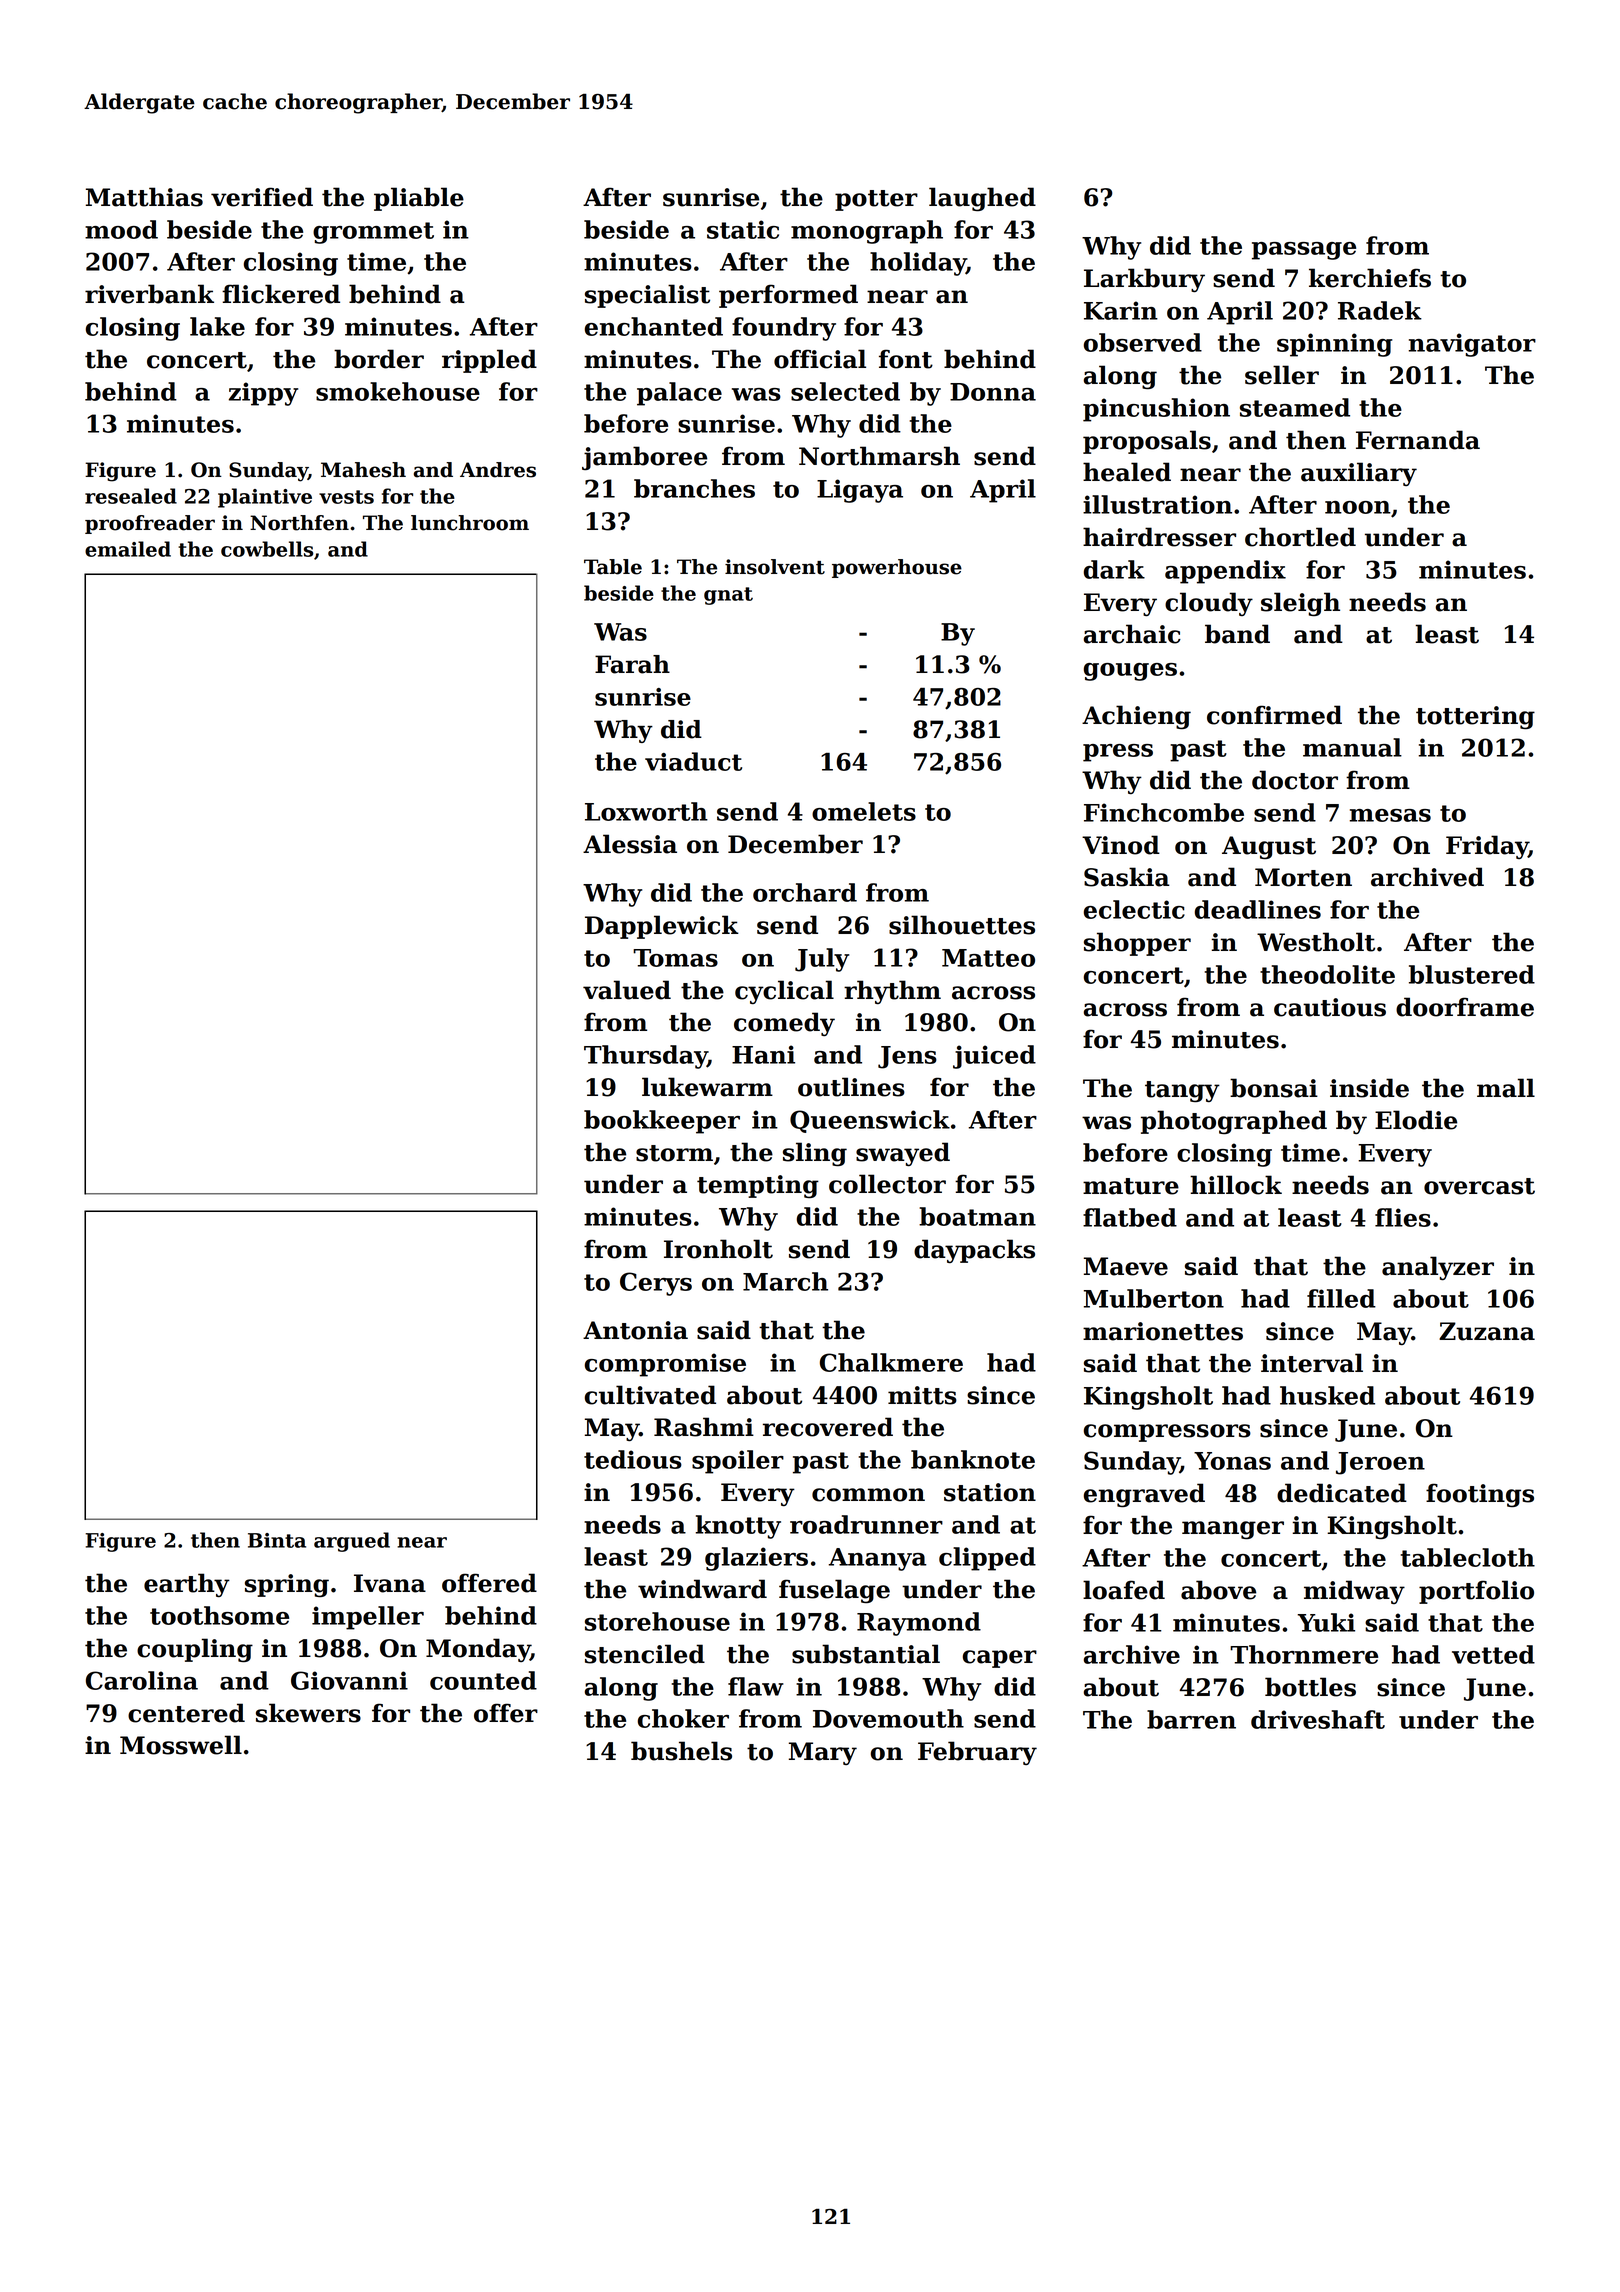 The height and width of the image is (2292, 1620). What do you see at coordinates (897, 568) in the image?
I see `powerhouse` at bounding box center [897, 568].
